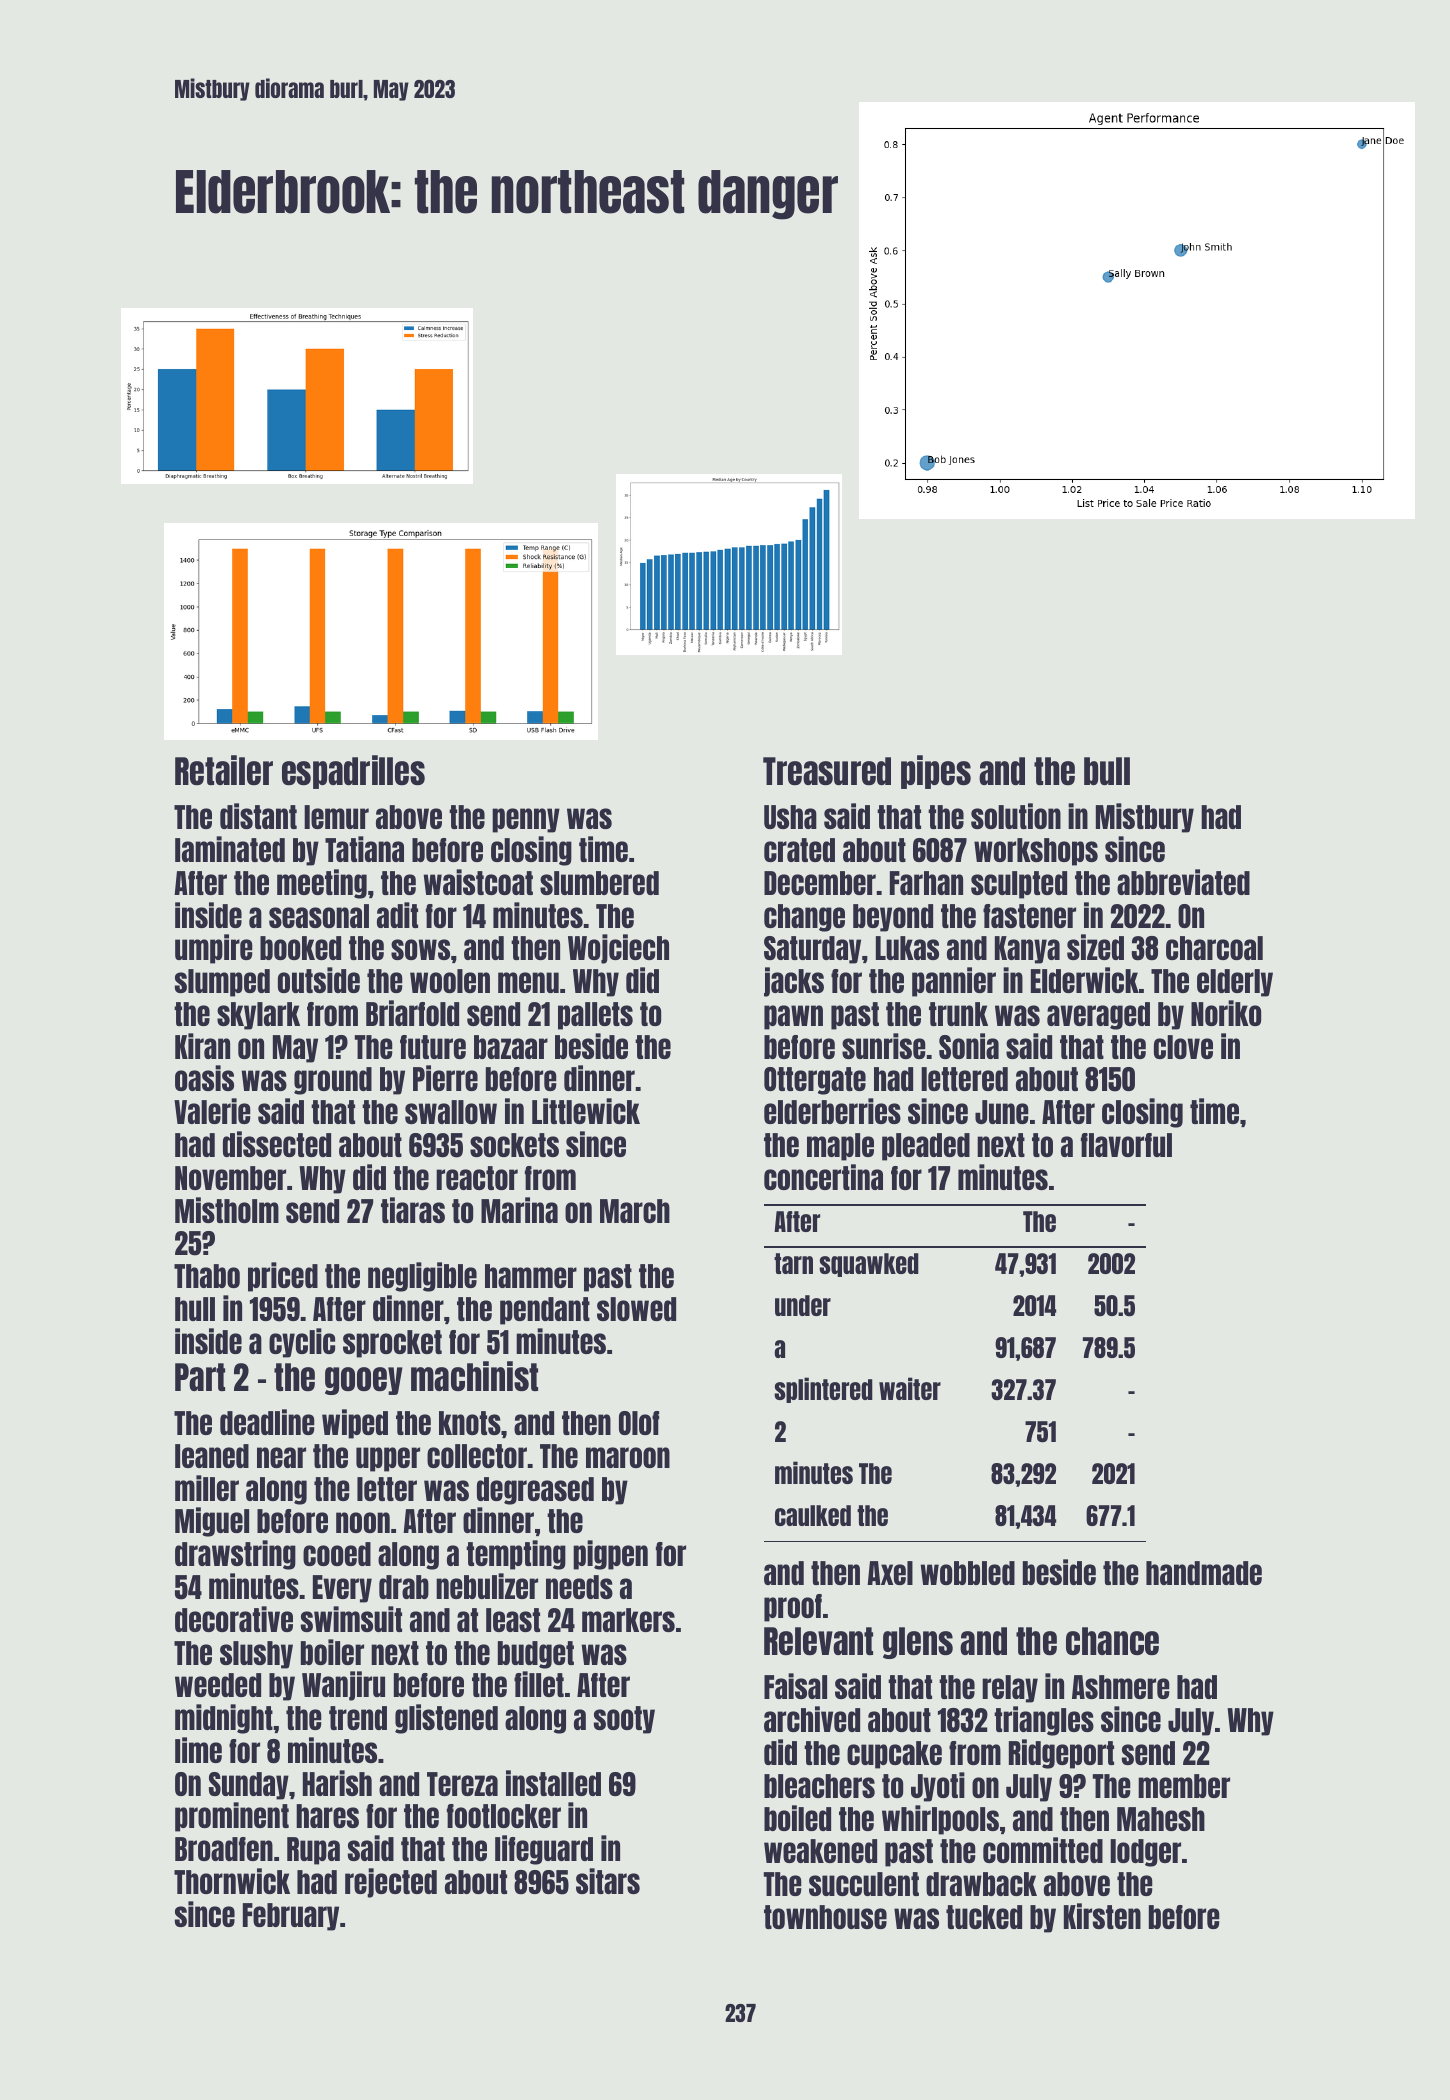  Describe the element at coordinates (1204, 1573) in the screenshot. I see `handmade` at that location.
